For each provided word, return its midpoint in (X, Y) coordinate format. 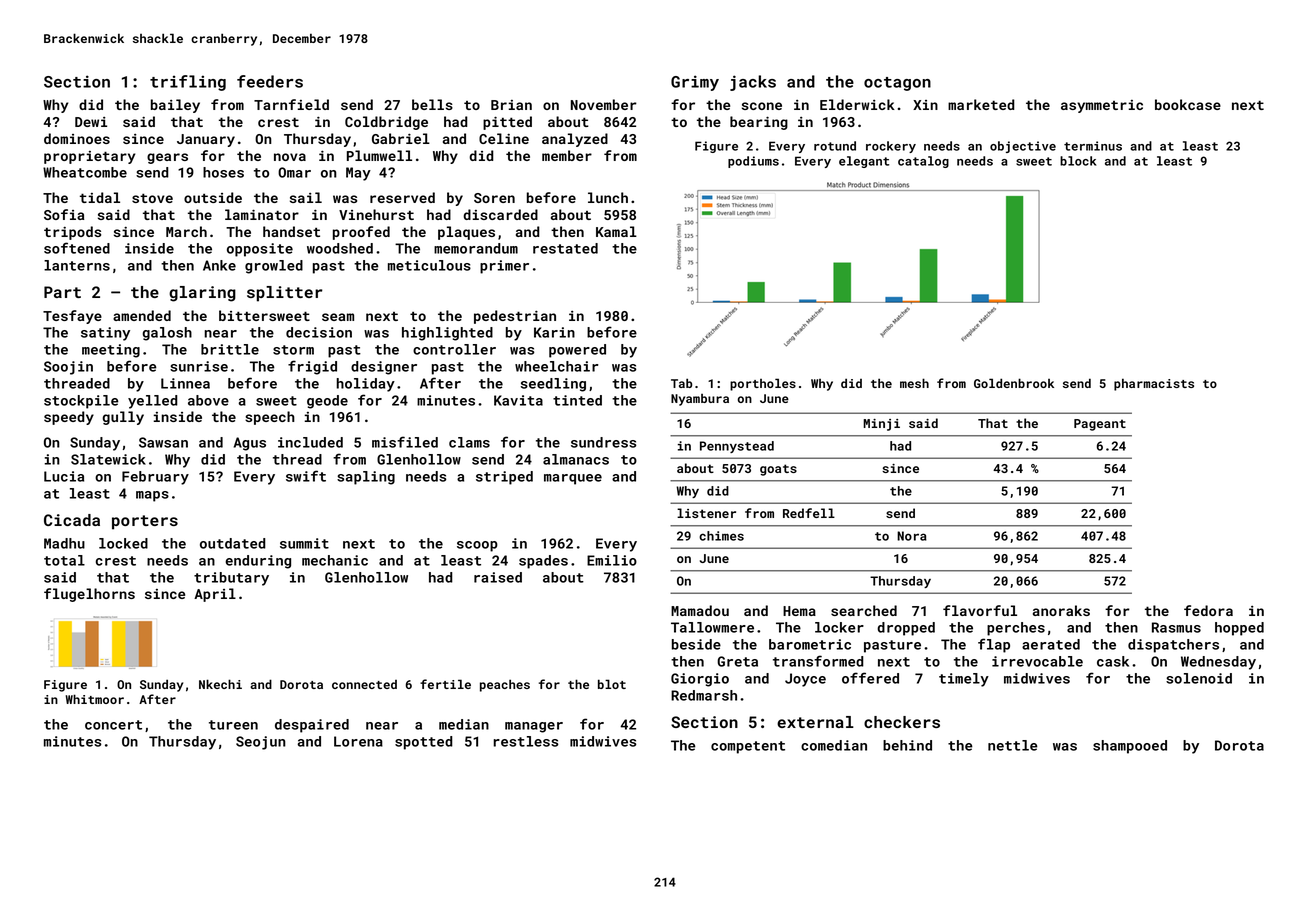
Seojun (261, 743)
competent (748, 747)
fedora (1208, 610)
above (208, 400)
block (1078, 161)
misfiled (405, 442)
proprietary (90, 157)
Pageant (1100, 425)
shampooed (1130, 747)
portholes (763, 384)
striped (504, 478)
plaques (466, 233)
